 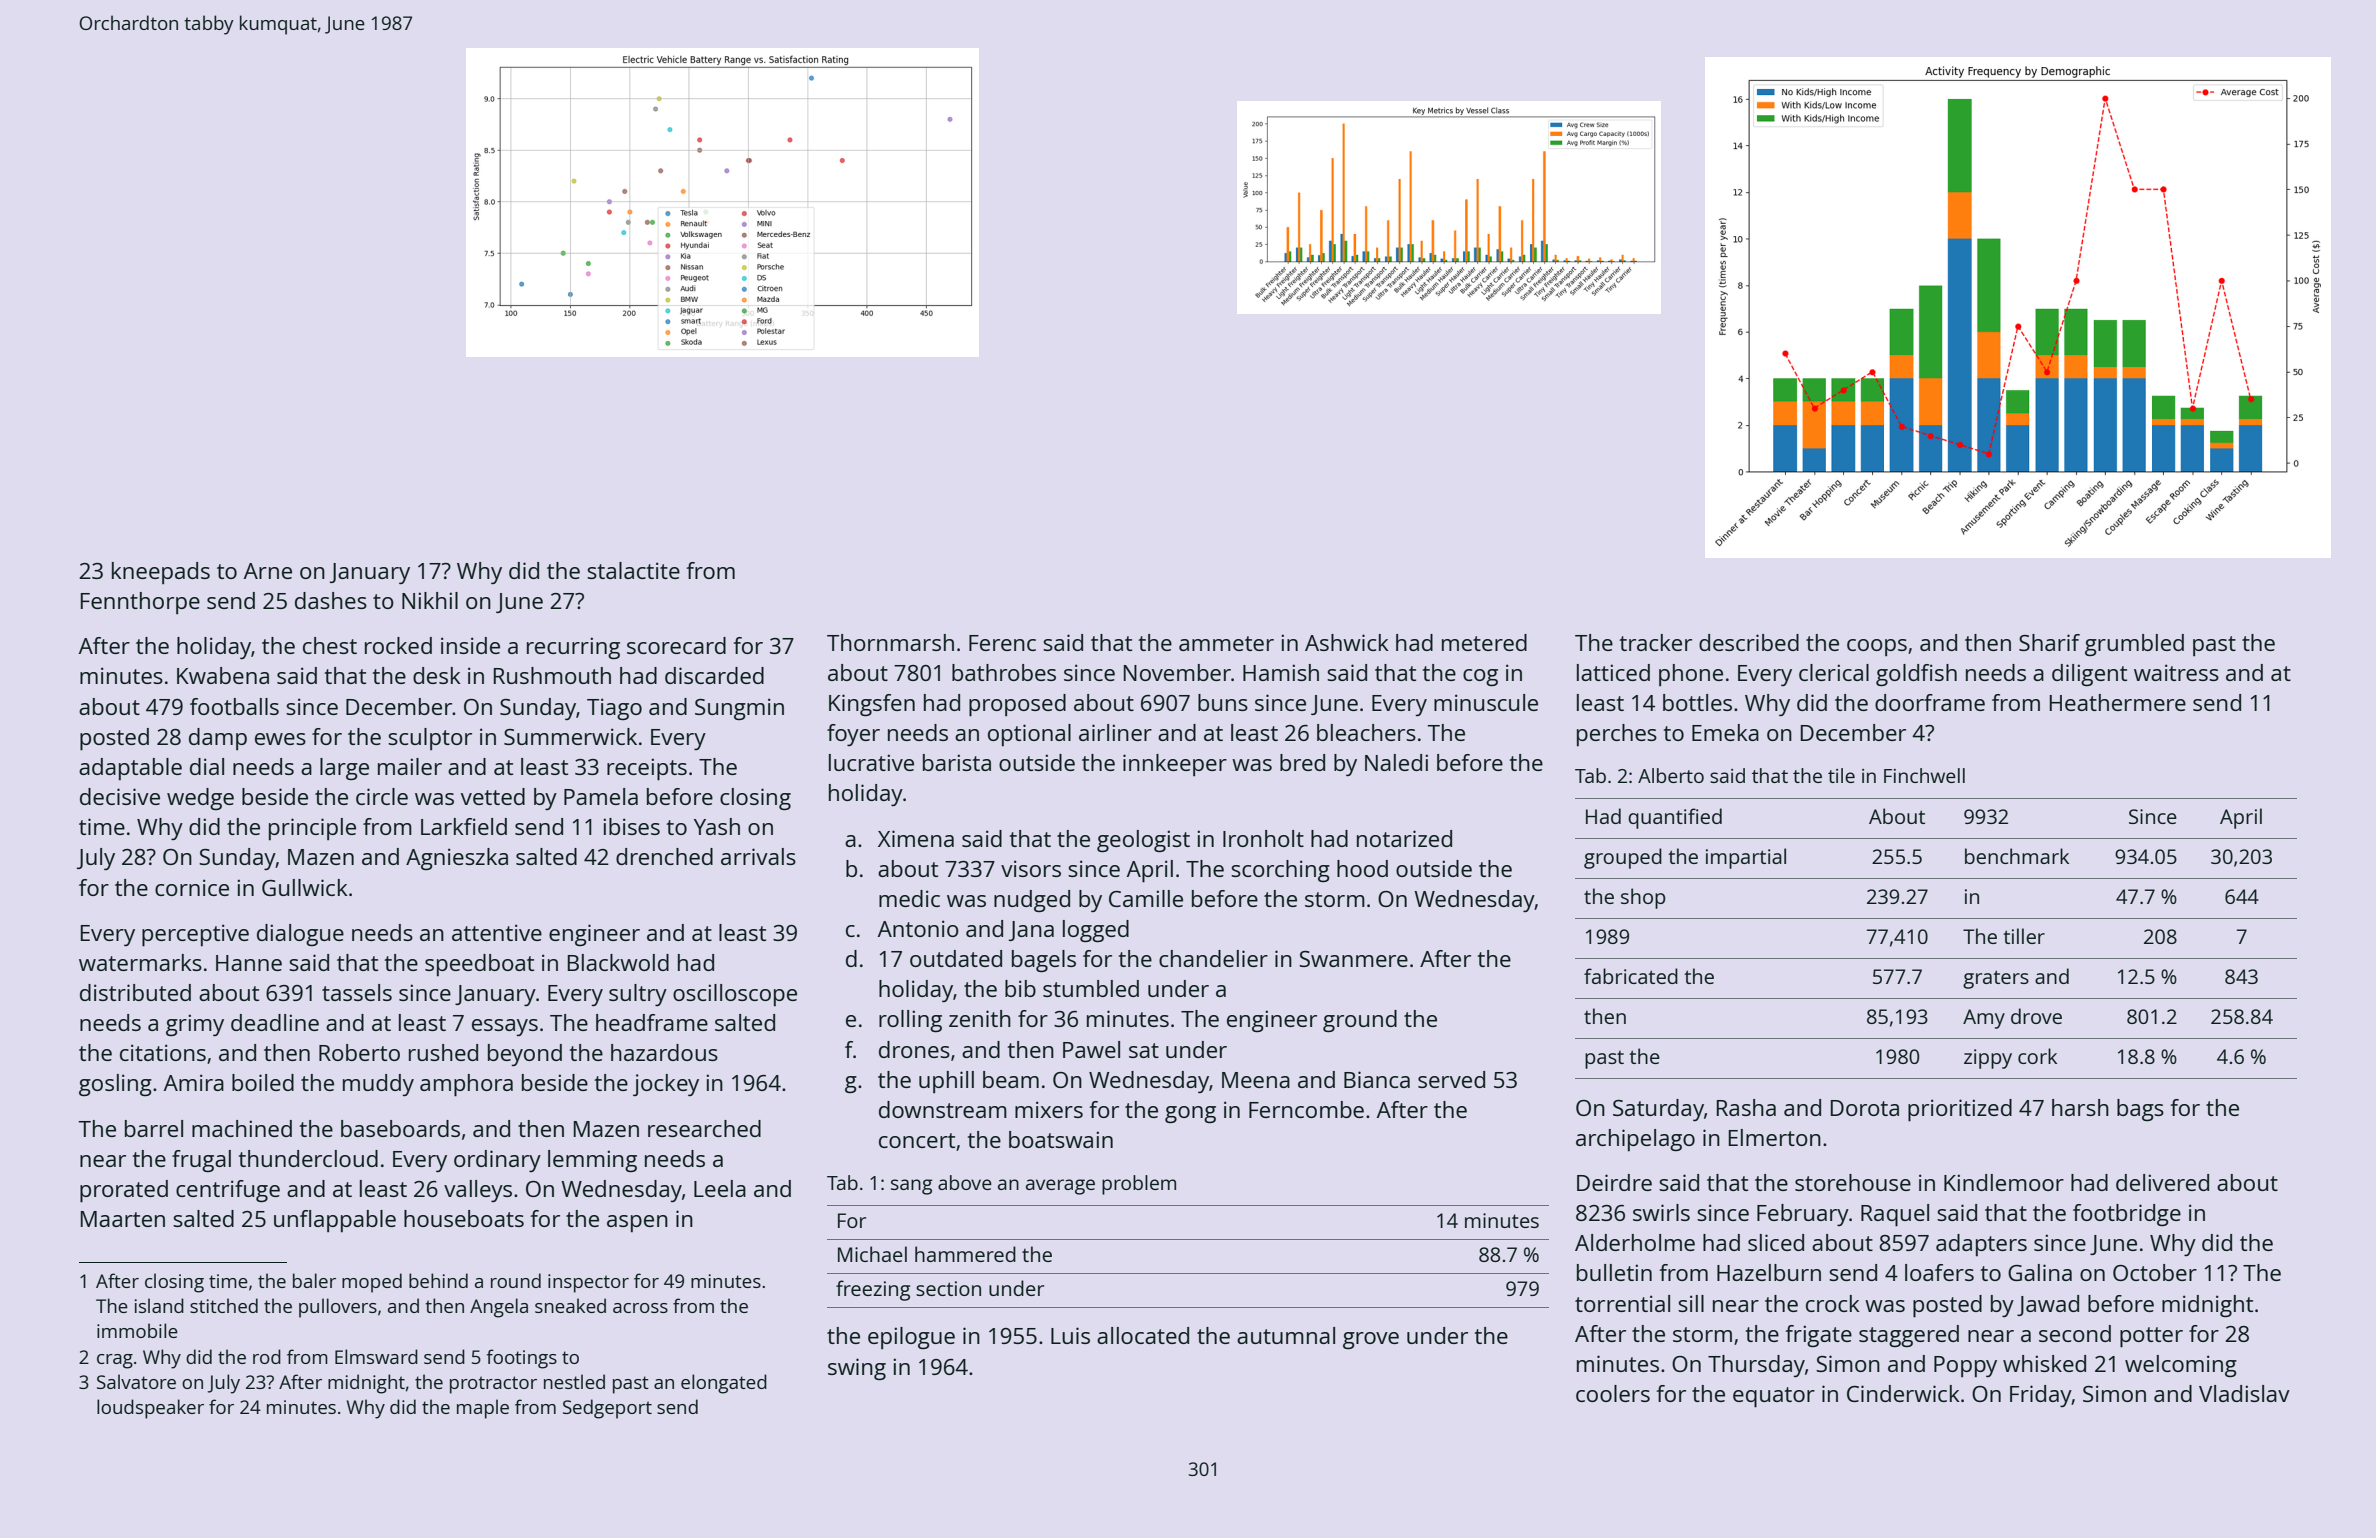 What do you see at coordinates (633, 570) in the image?
I see `stalactite` at bounding box center [633, 570].
